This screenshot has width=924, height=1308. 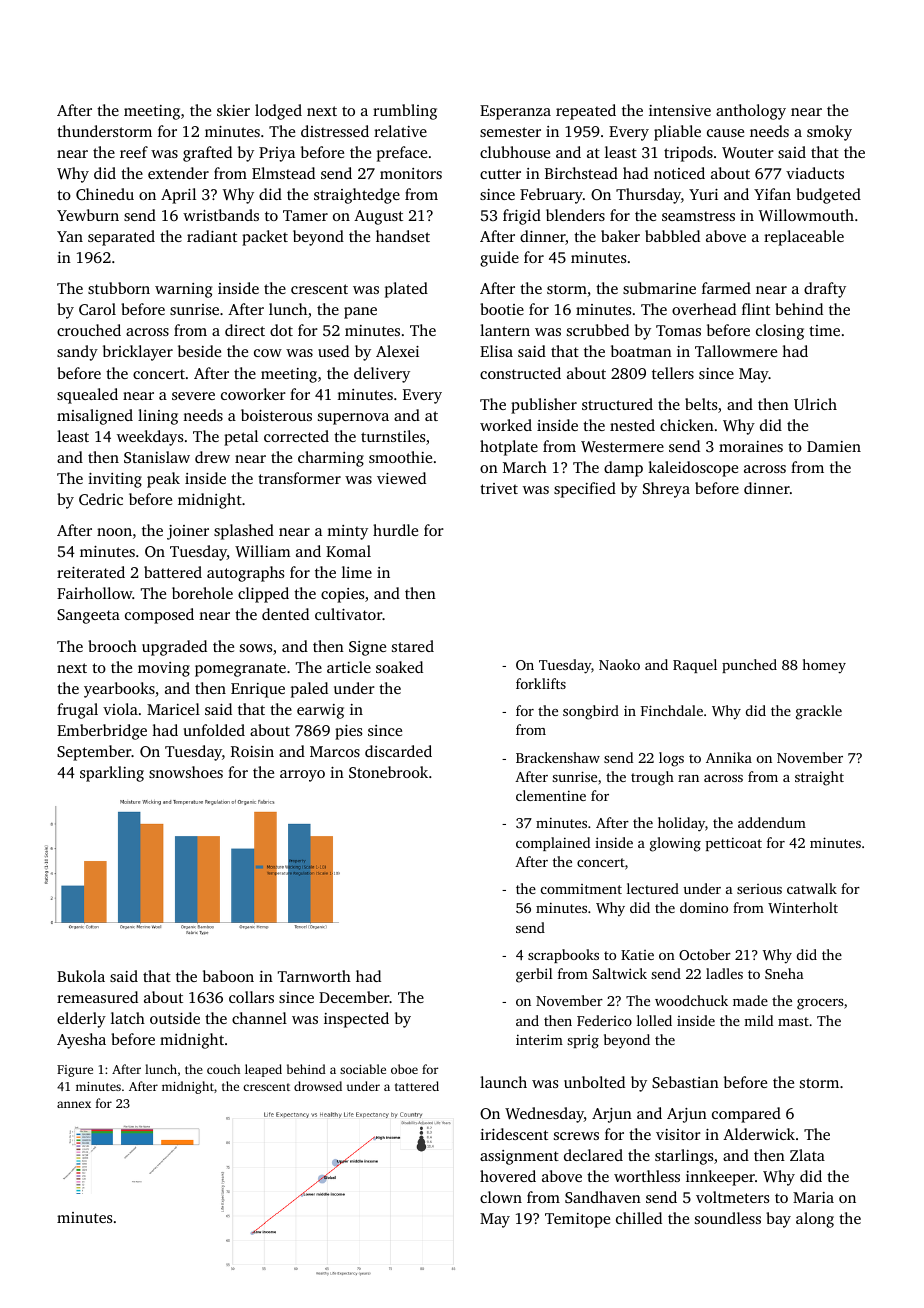 What do you see at coordinates (91, 572) in the screenshot?
I see `reiterated` at bounding box center [91, 572].
